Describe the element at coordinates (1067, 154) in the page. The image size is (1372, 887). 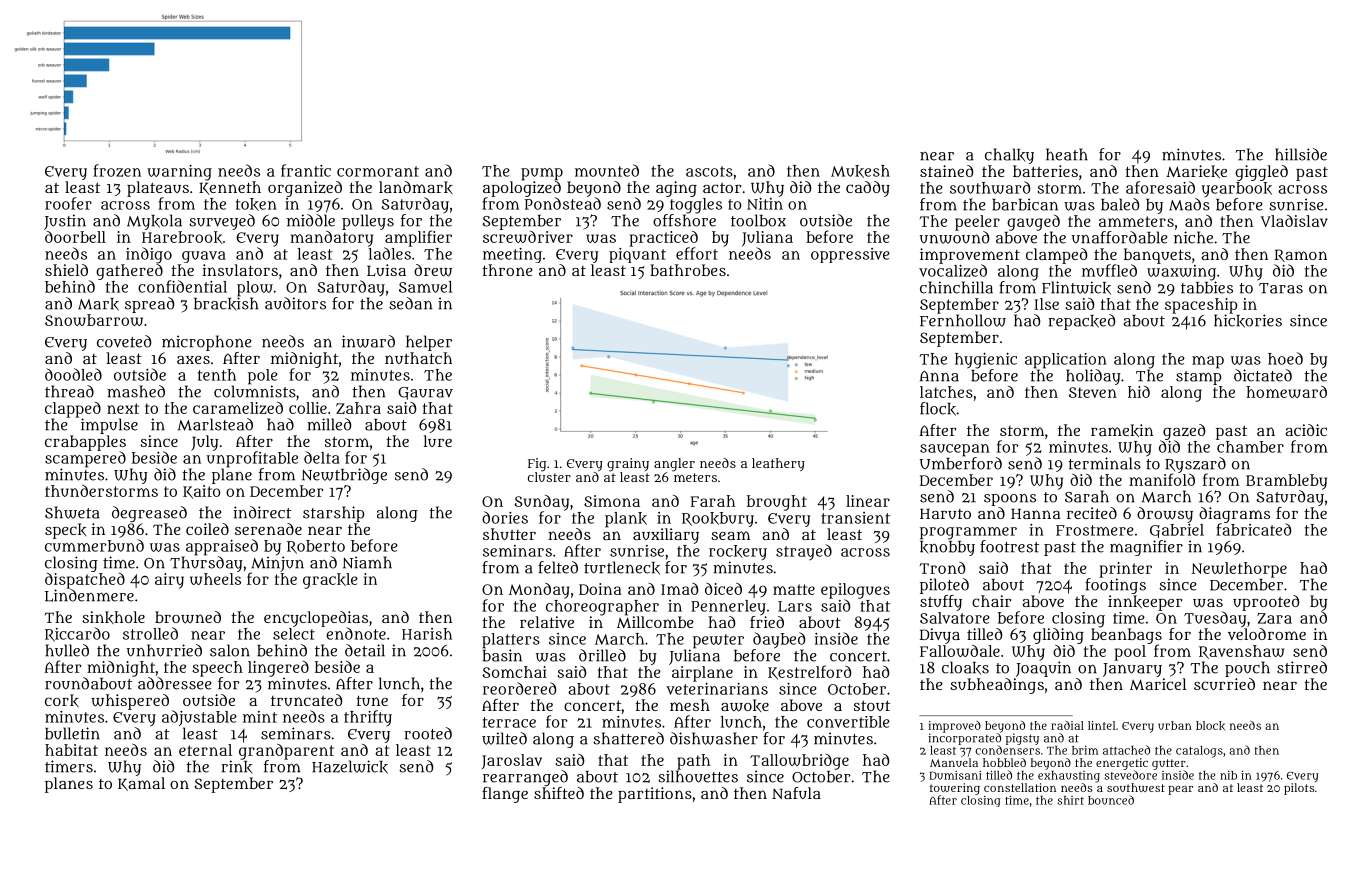
I see `heath` at that location.
